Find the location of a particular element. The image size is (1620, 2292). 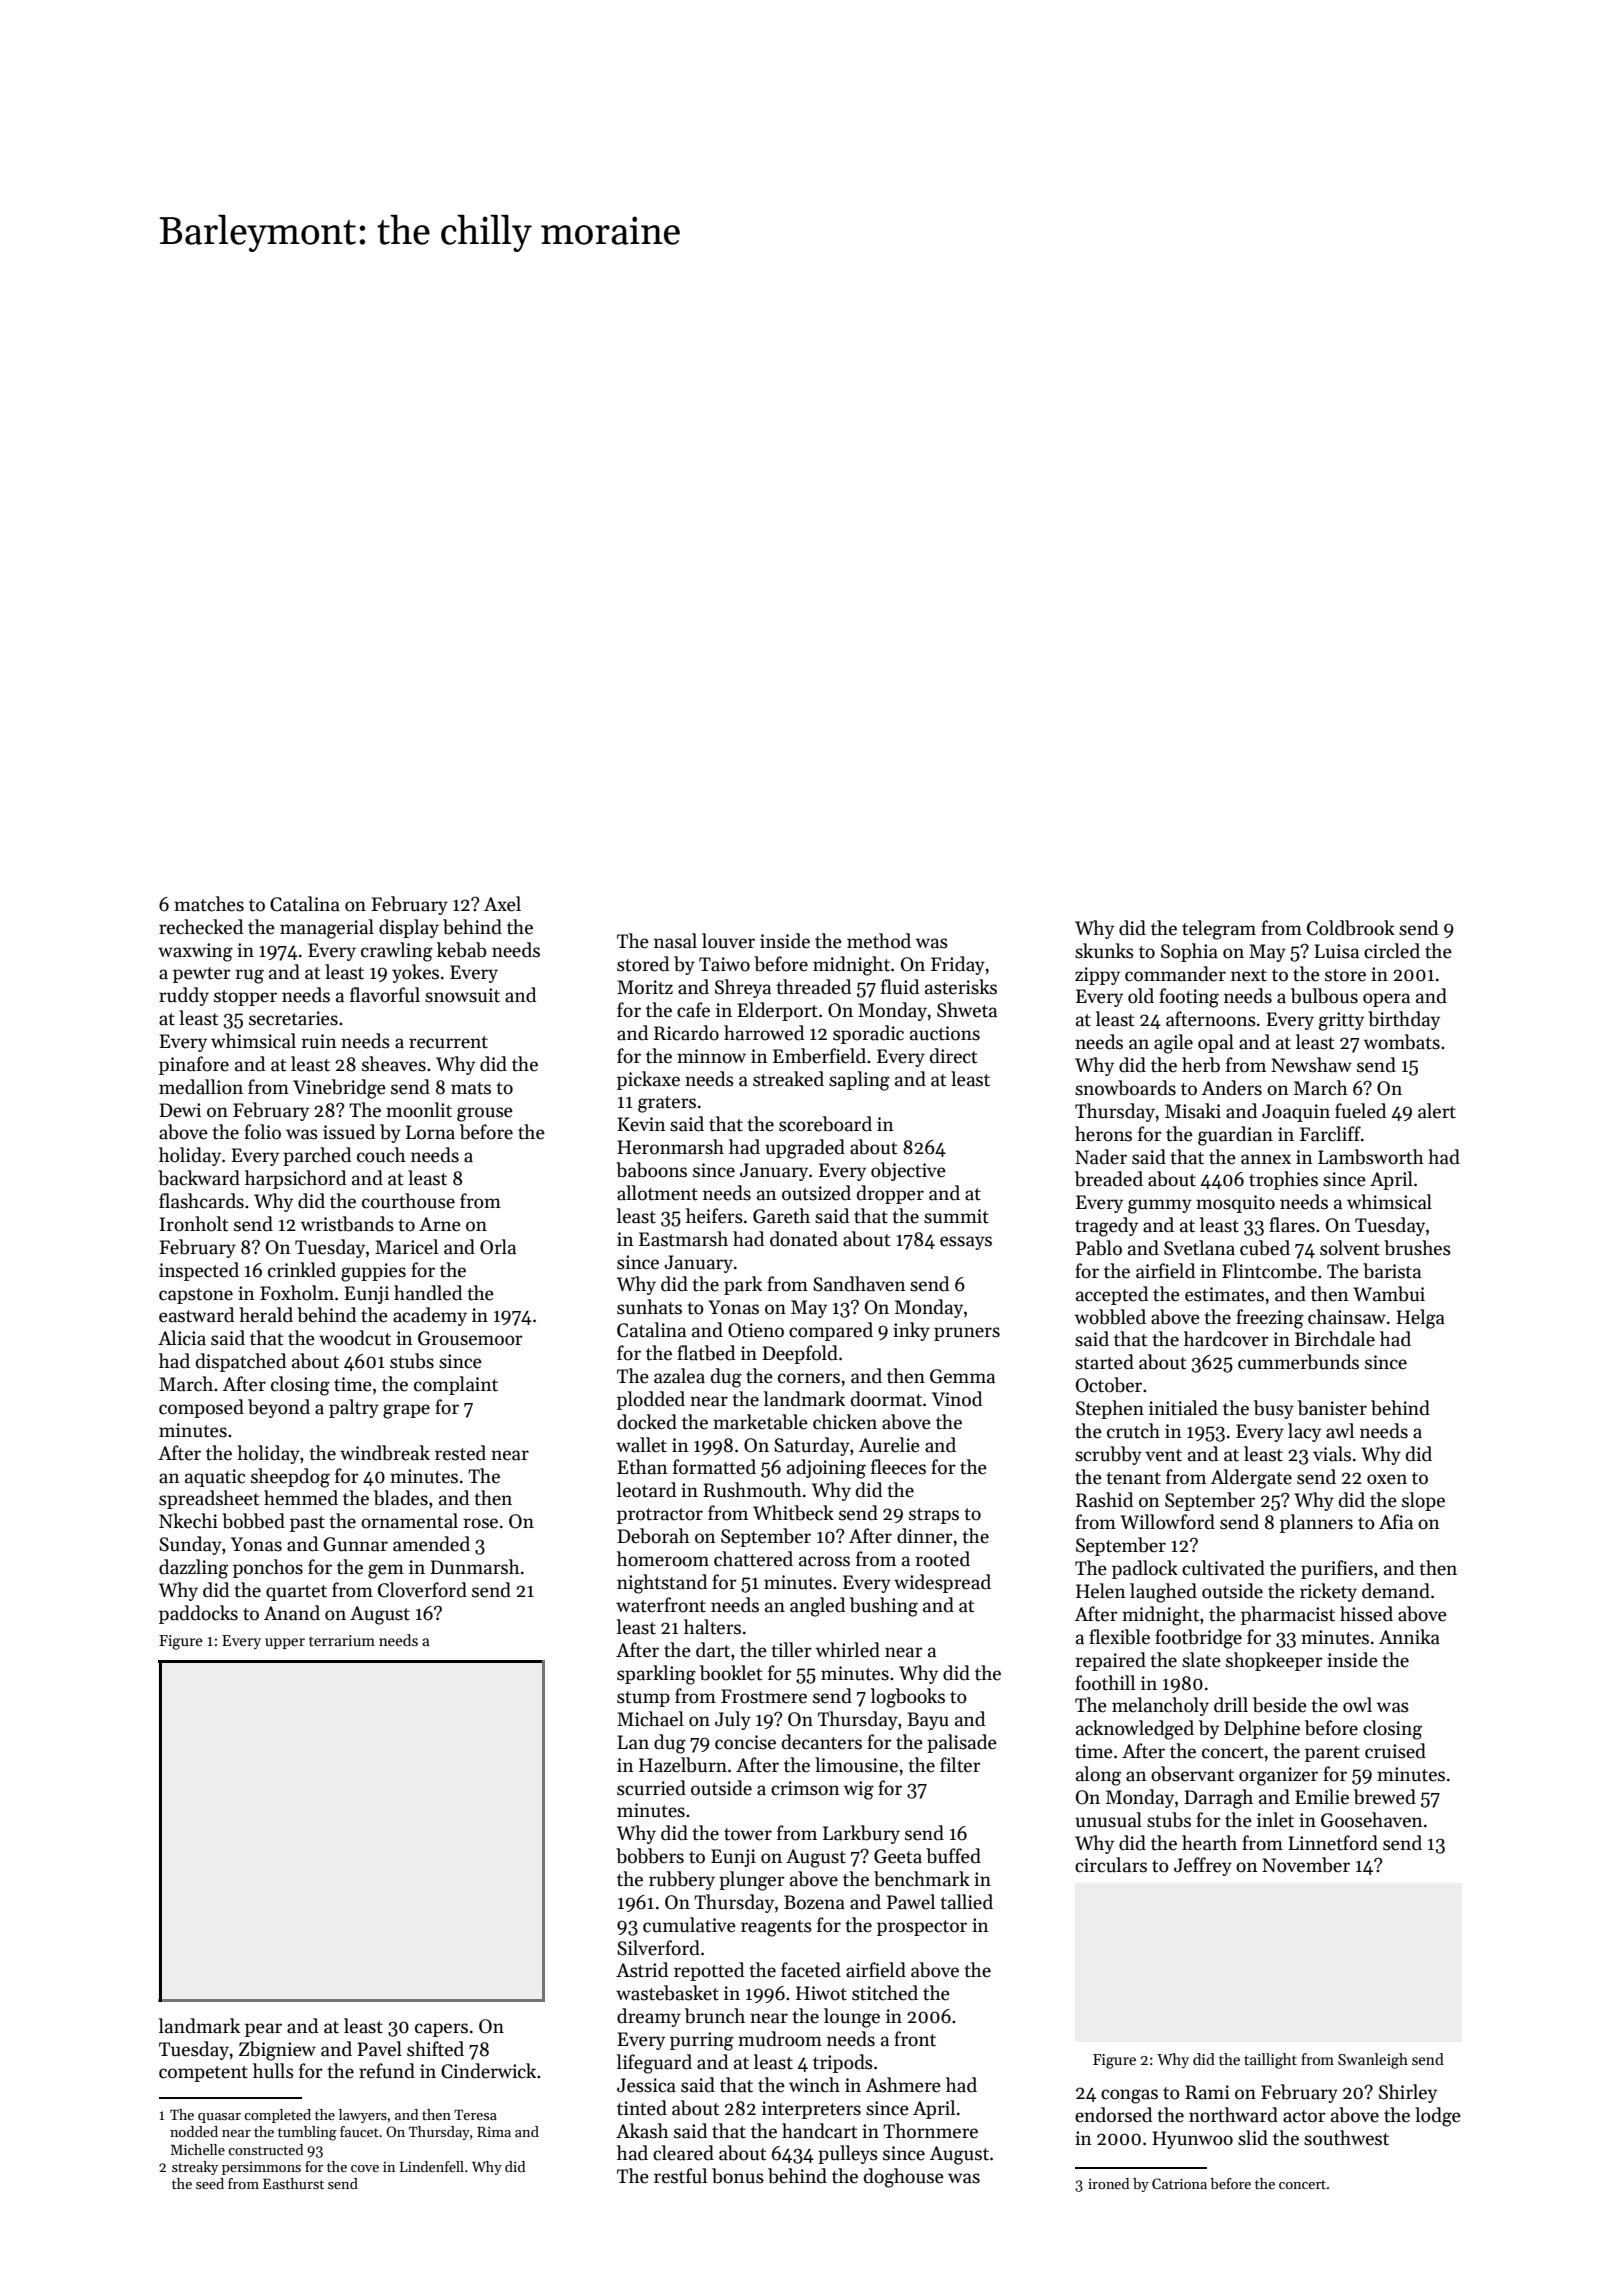

Vinod is located at coordinates (957, 1399).
